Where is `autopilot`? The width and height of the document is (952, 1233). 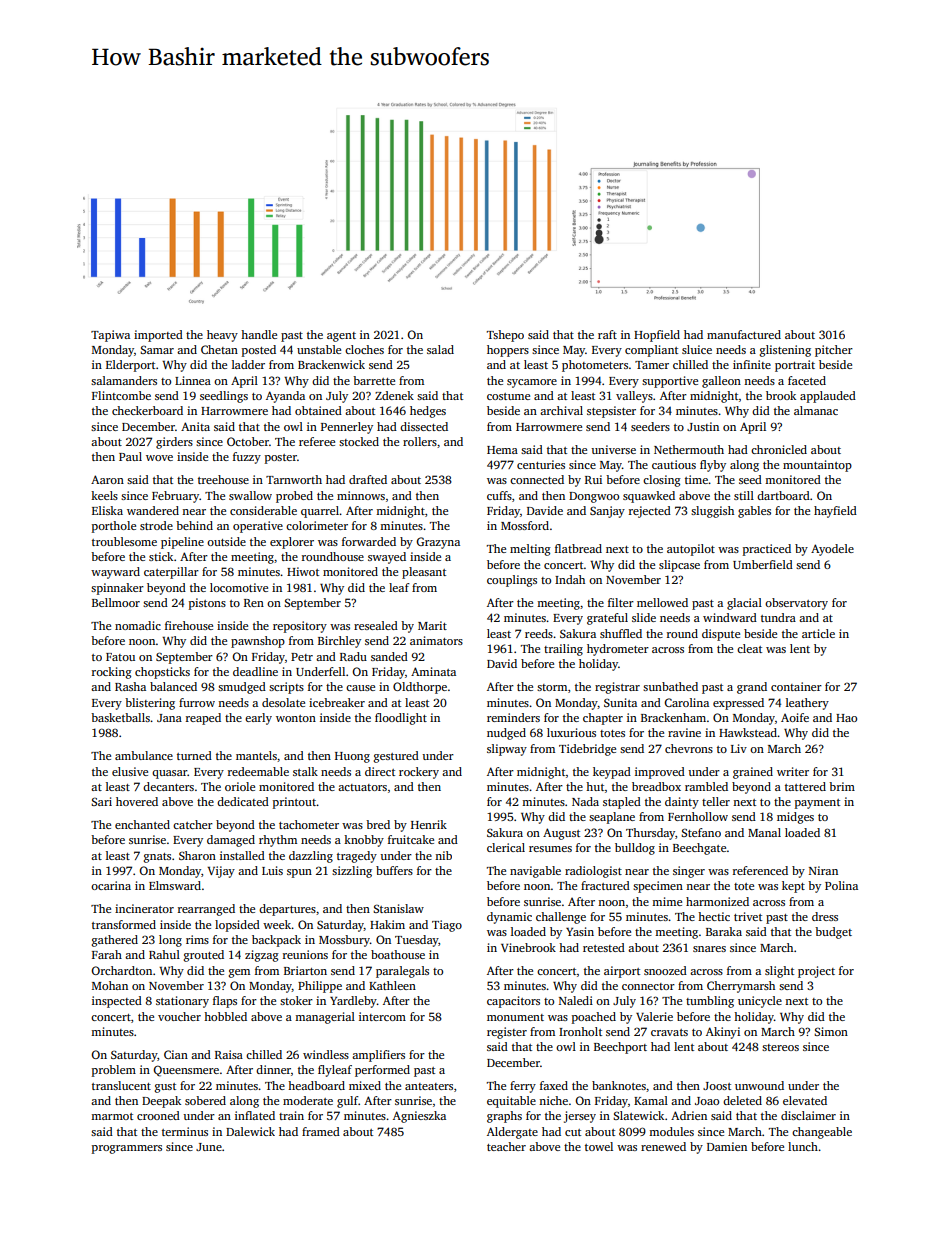 autopilot is located at coordinates (691, 550).
